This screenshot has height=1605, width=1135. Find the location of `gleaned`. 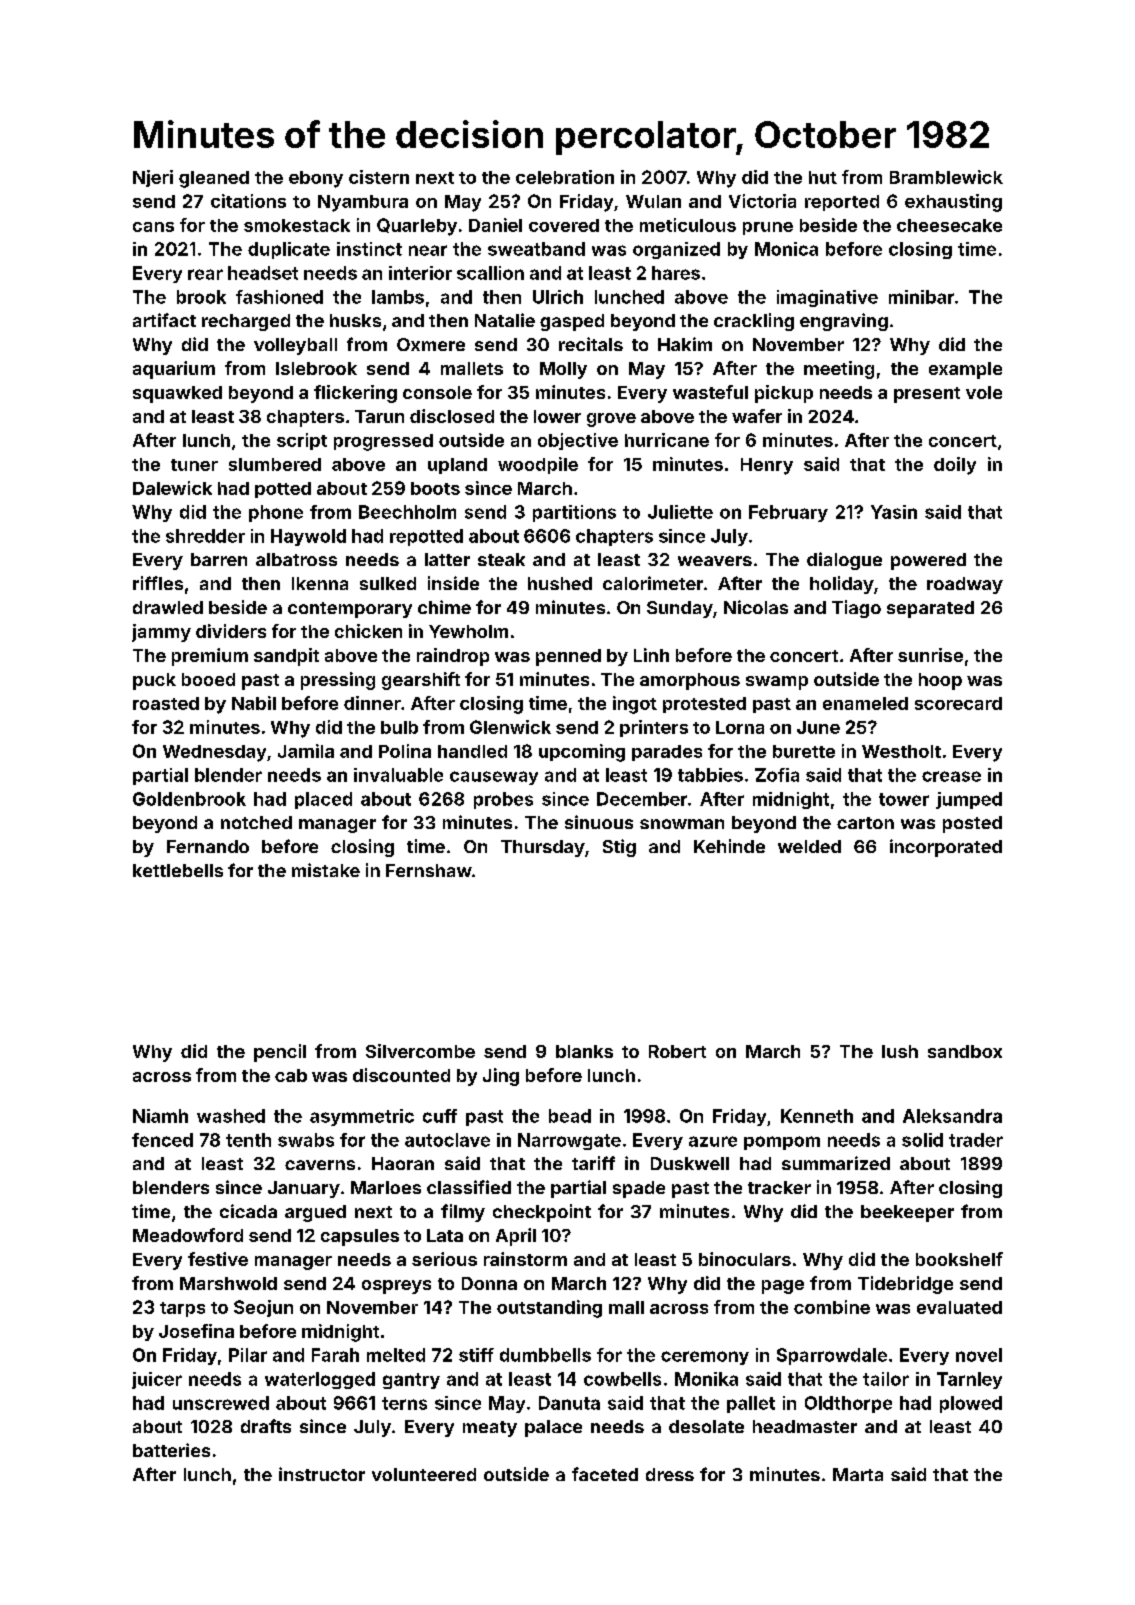

gleaned is located at coordinates (214, 179).
